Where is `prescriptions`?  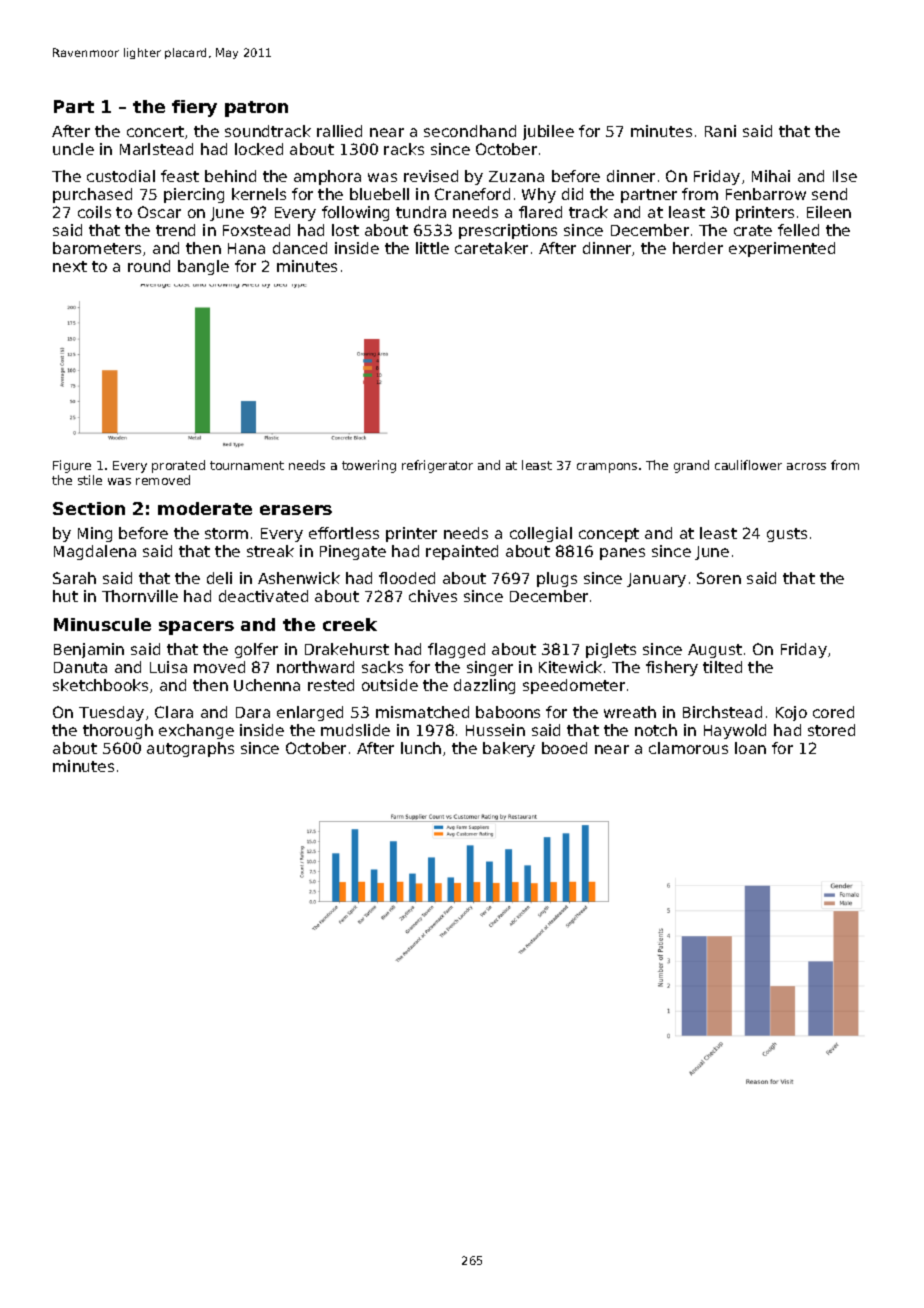
prescriptions is located at coordinates (508, 231).
